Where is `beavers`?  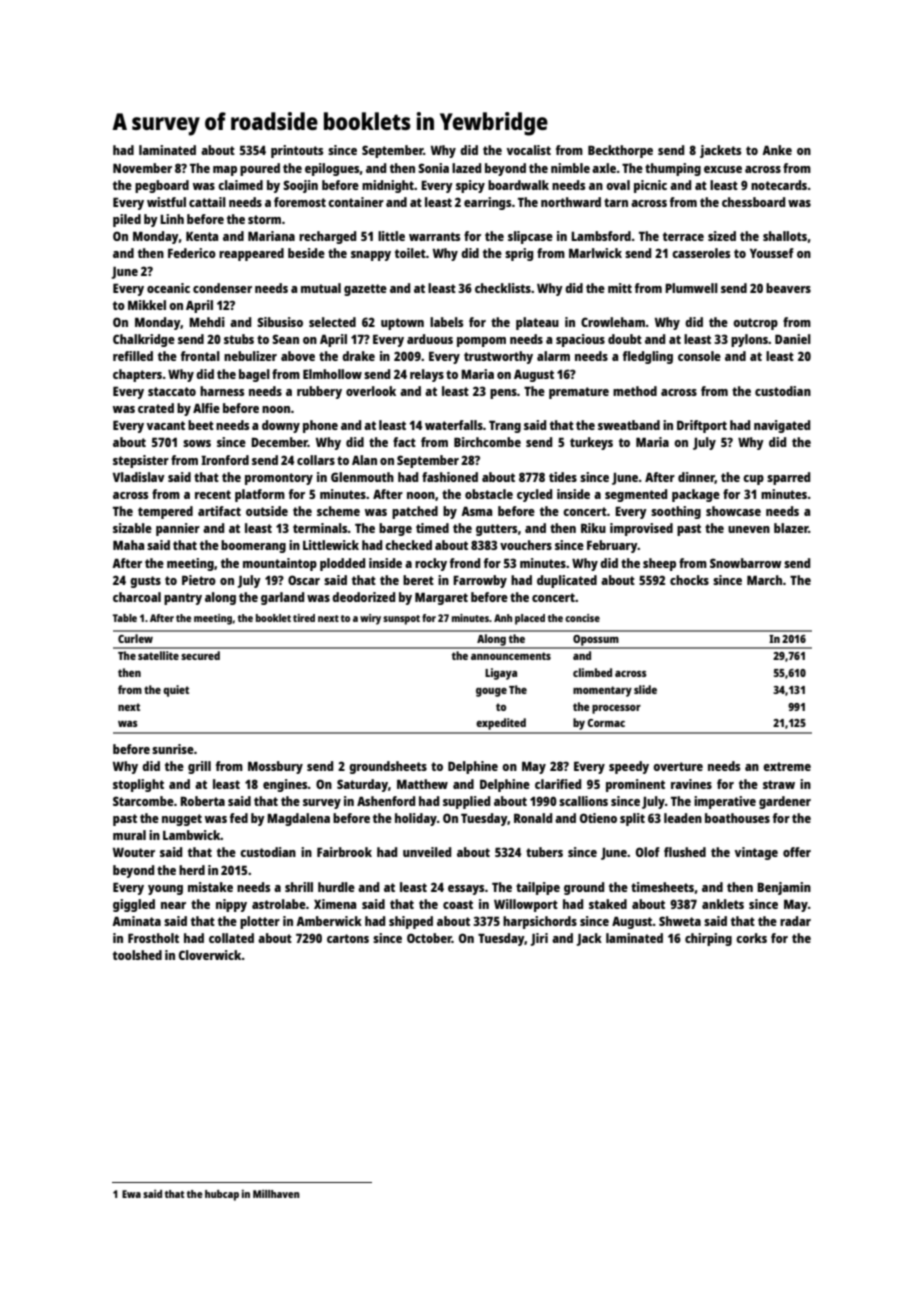
beavers is located at coordinates (788, 288).
